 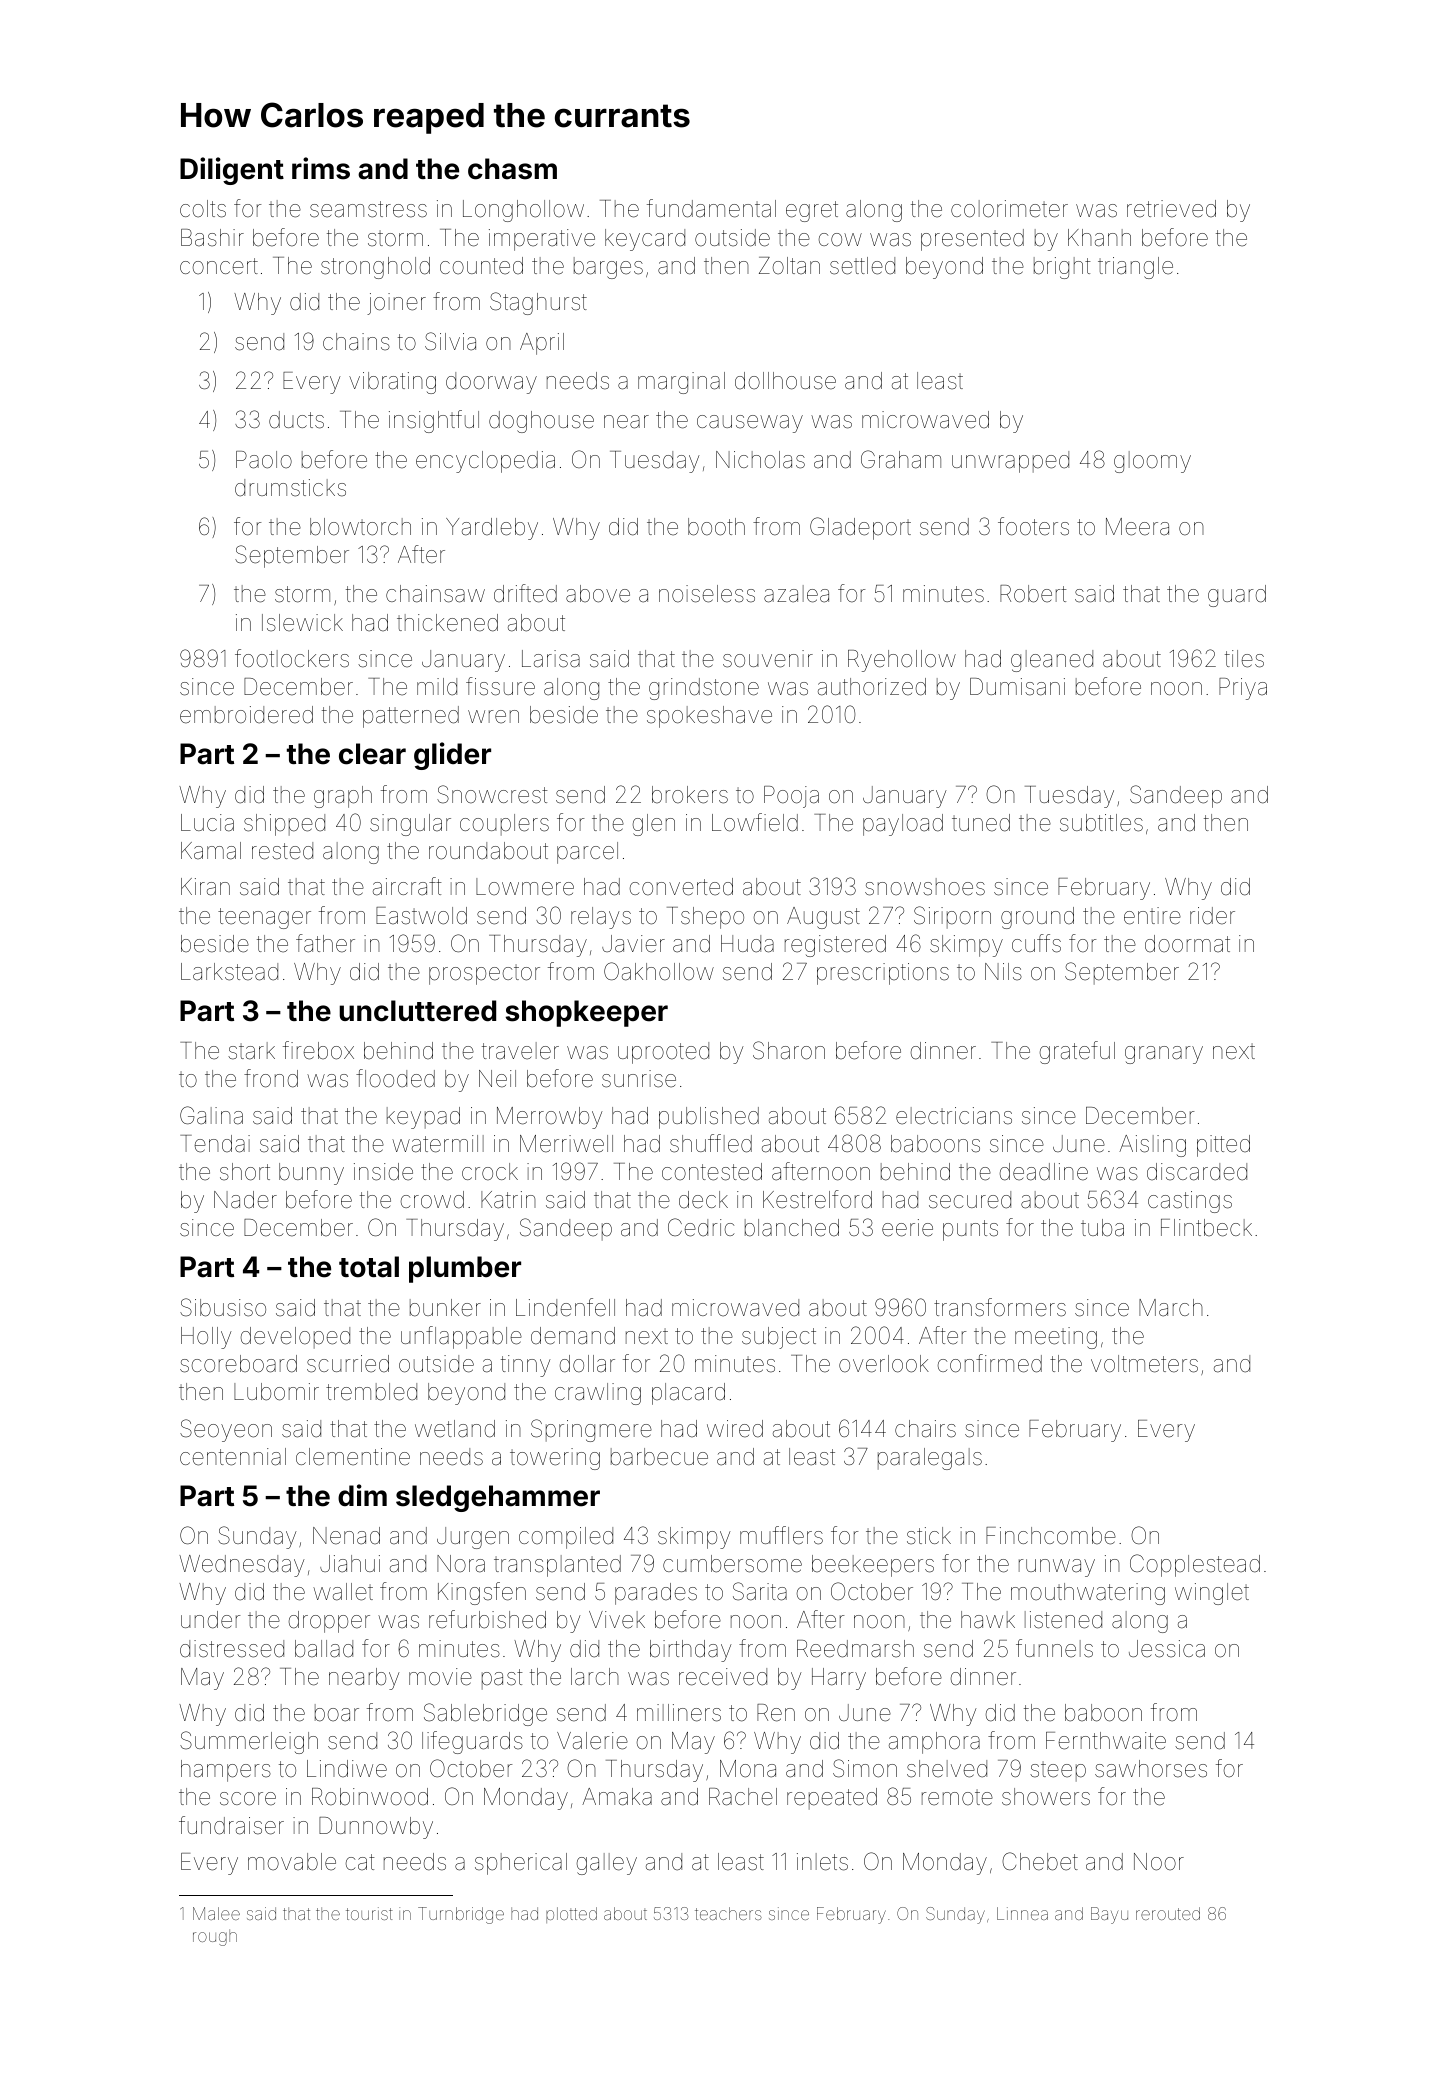 I want to click on Noor, so click(x=1159, y=1862).
